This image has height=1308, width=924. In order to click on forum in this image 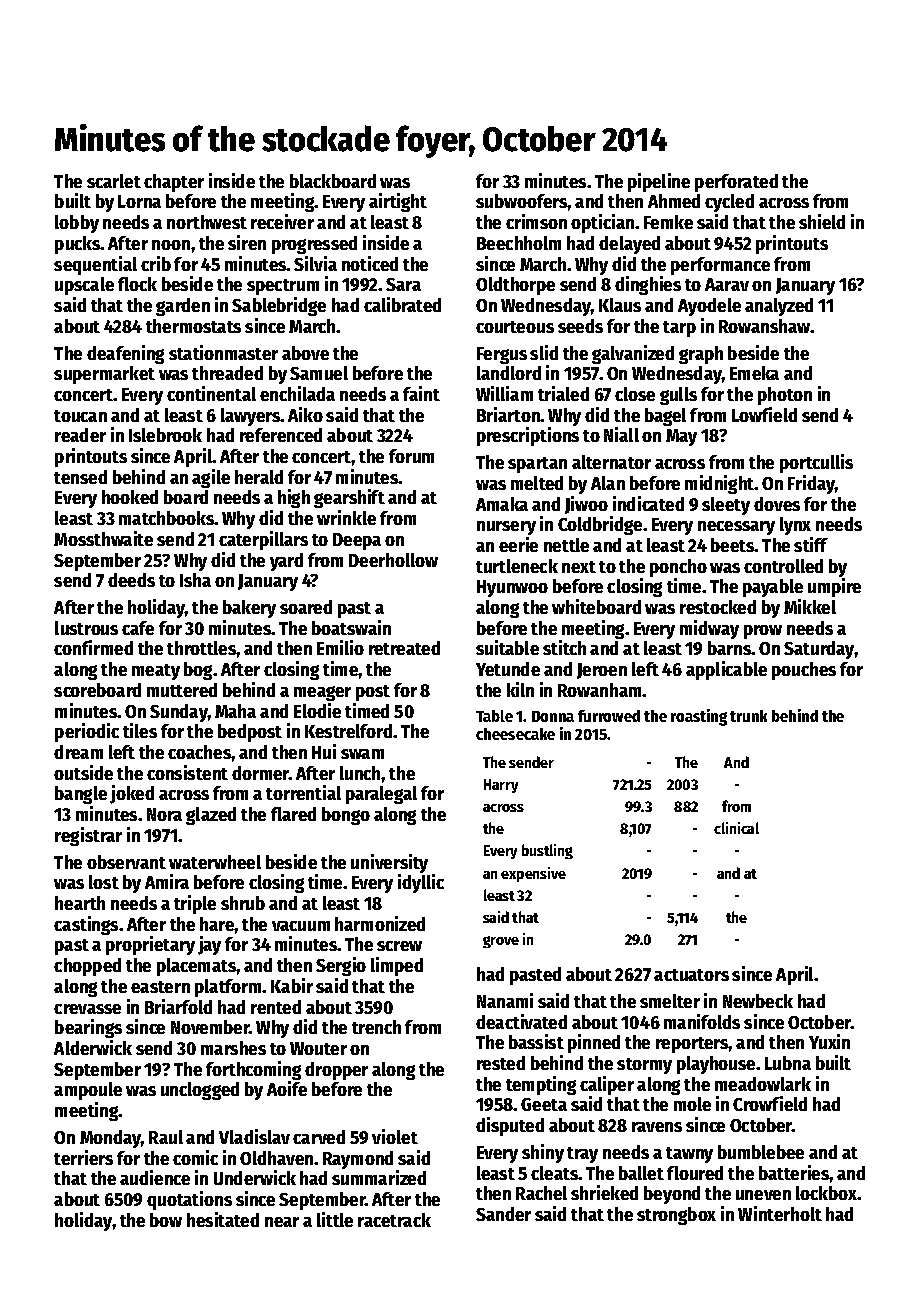, I will do `click(411, 456)`.
